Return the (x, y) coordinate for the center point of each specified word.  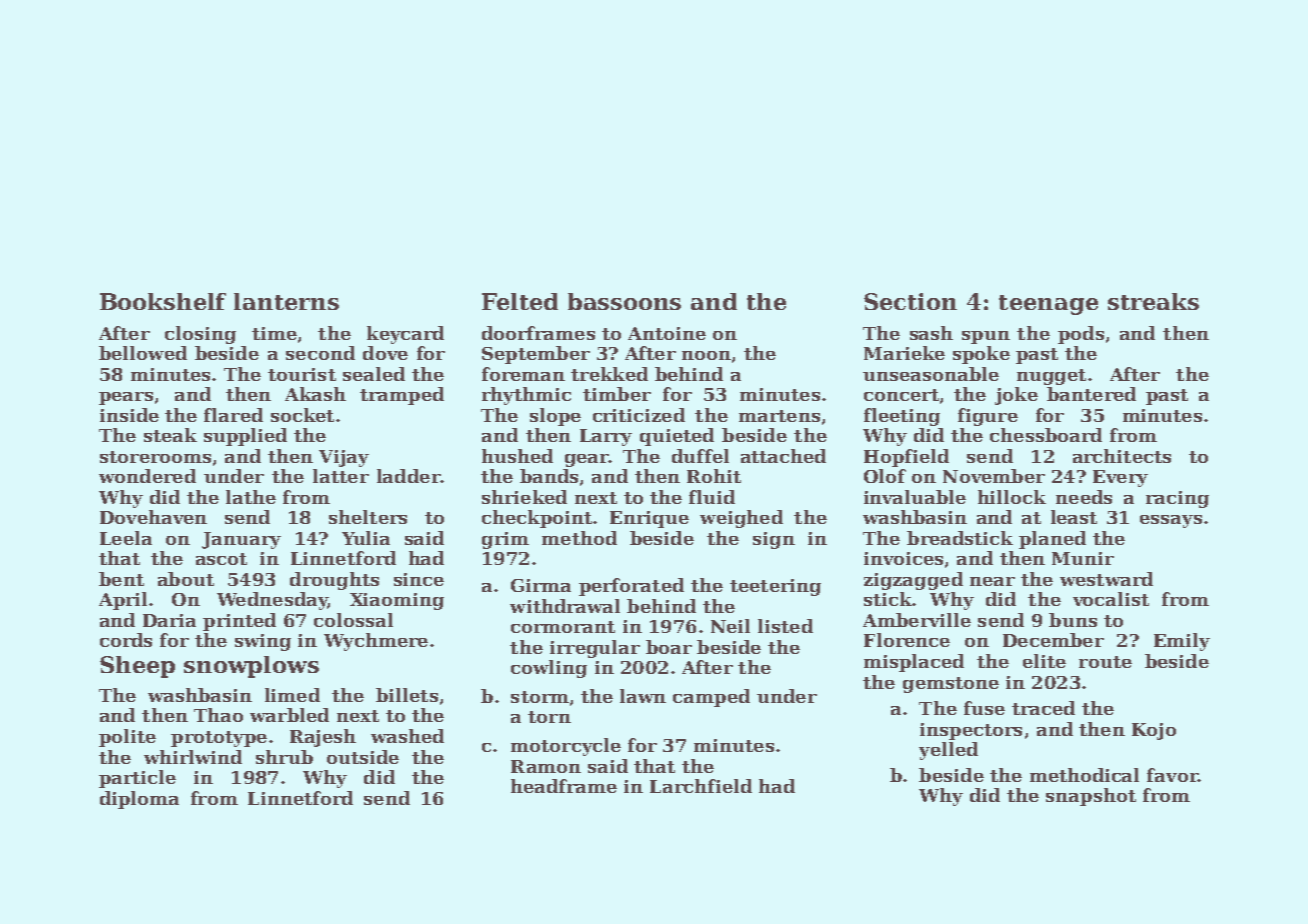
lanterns (286, 301)
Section (910, 301)
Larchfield (701, 786)
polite (127, 738)
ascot (221, 559)
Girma (541, 585)
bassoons (624, 301)
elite (1044, 661)
